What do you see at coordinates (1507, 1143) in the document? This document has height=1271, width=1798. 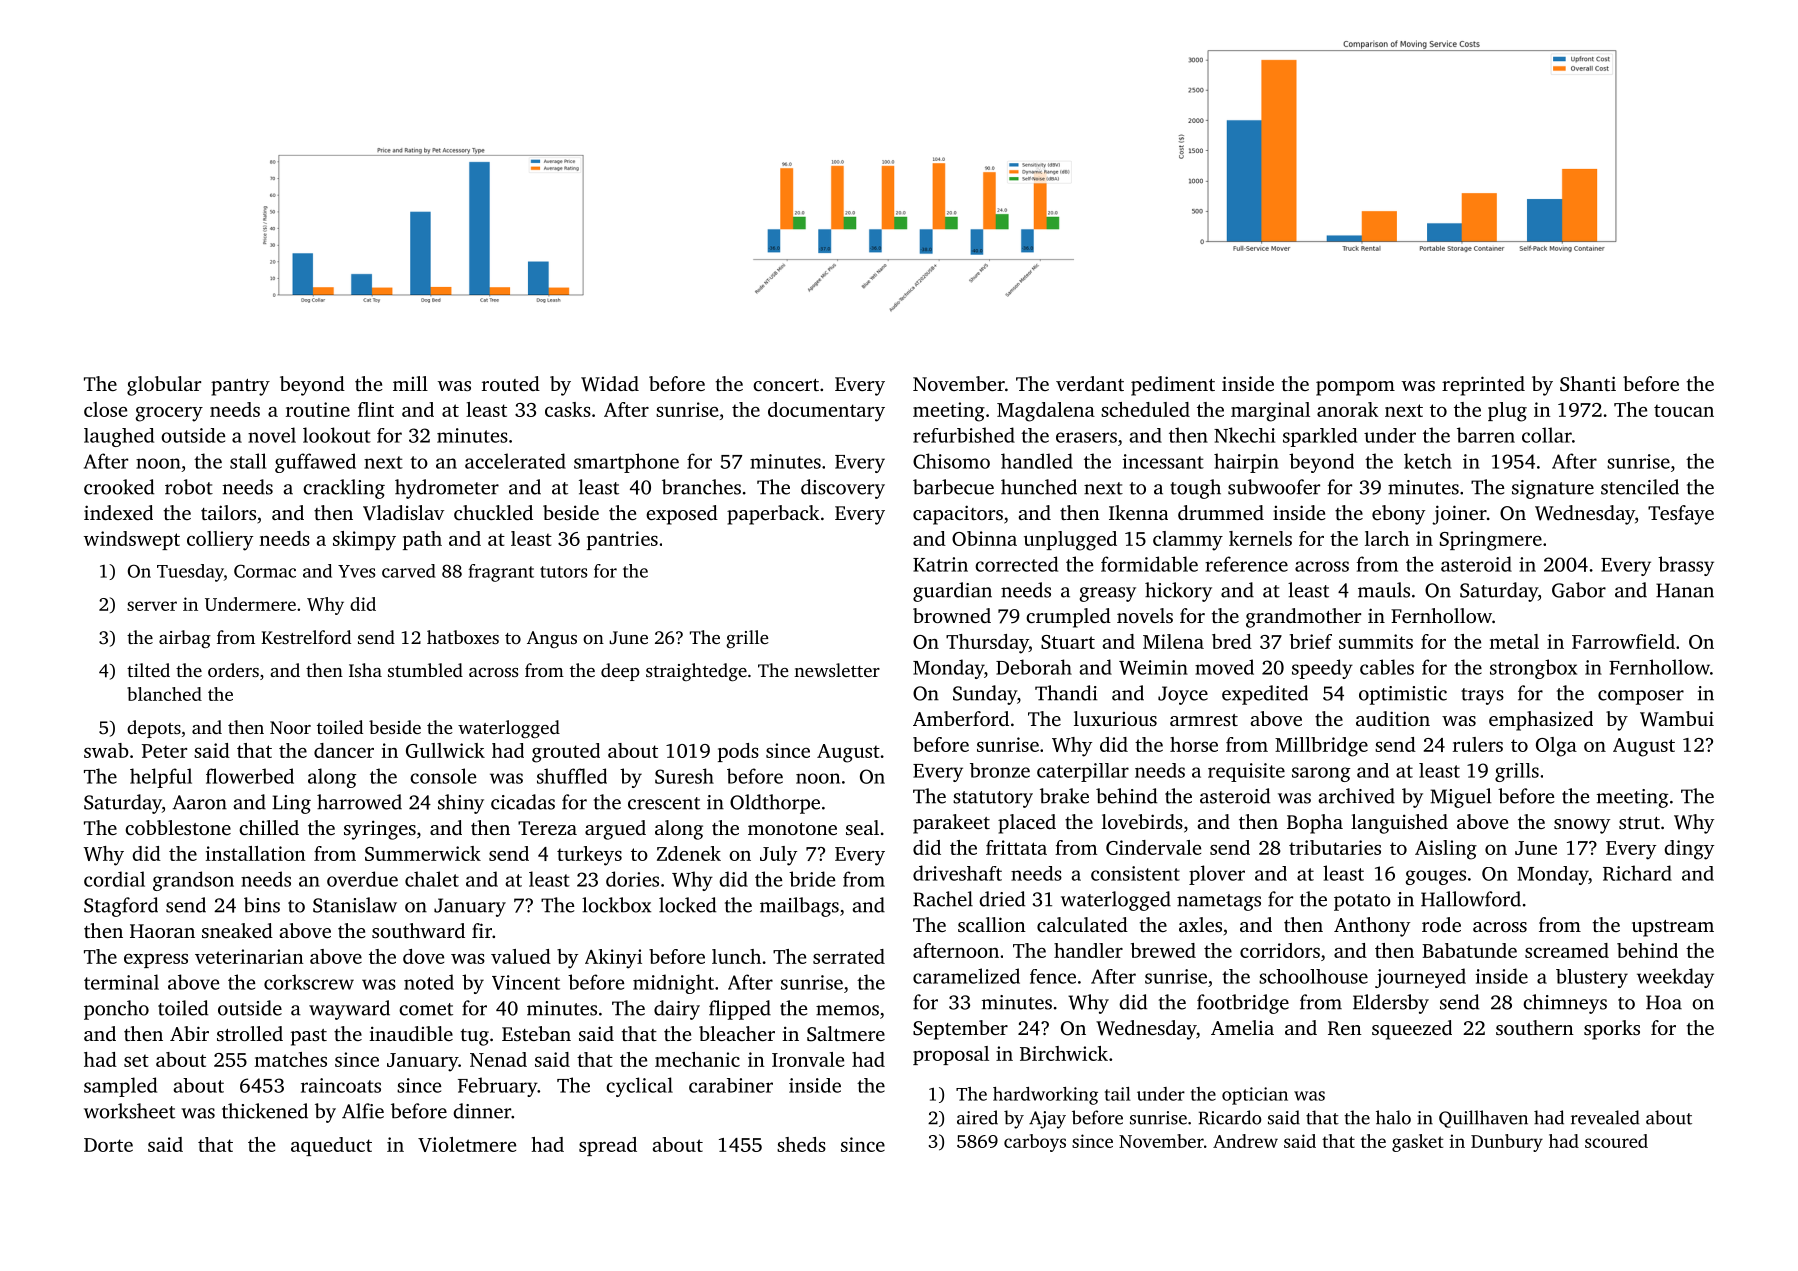 I see `Dunbury` at bounding box center [1507, 1143].
